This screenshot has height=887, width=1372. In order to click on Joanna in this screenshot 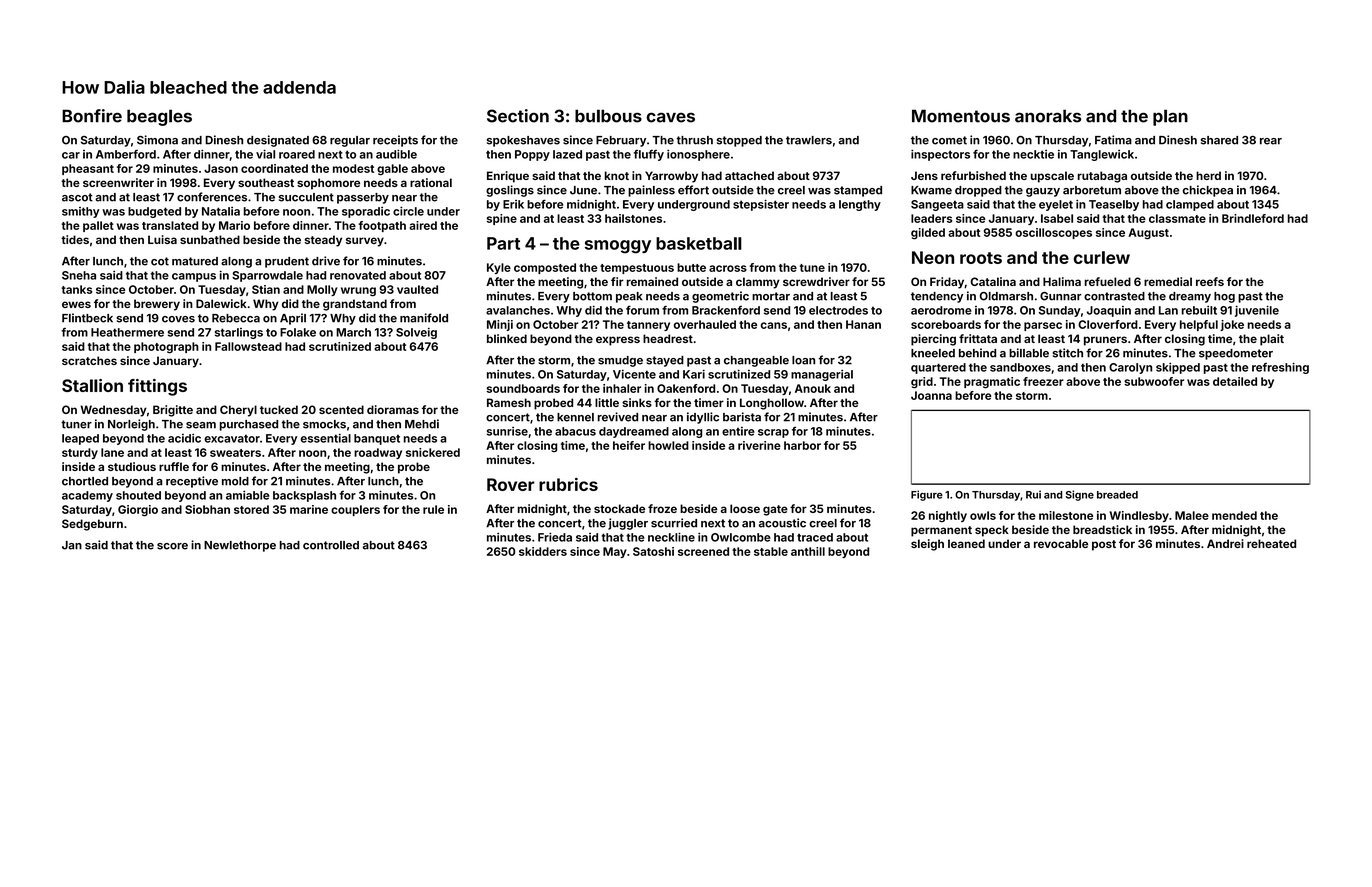, I will do `click(931, 395)`.
